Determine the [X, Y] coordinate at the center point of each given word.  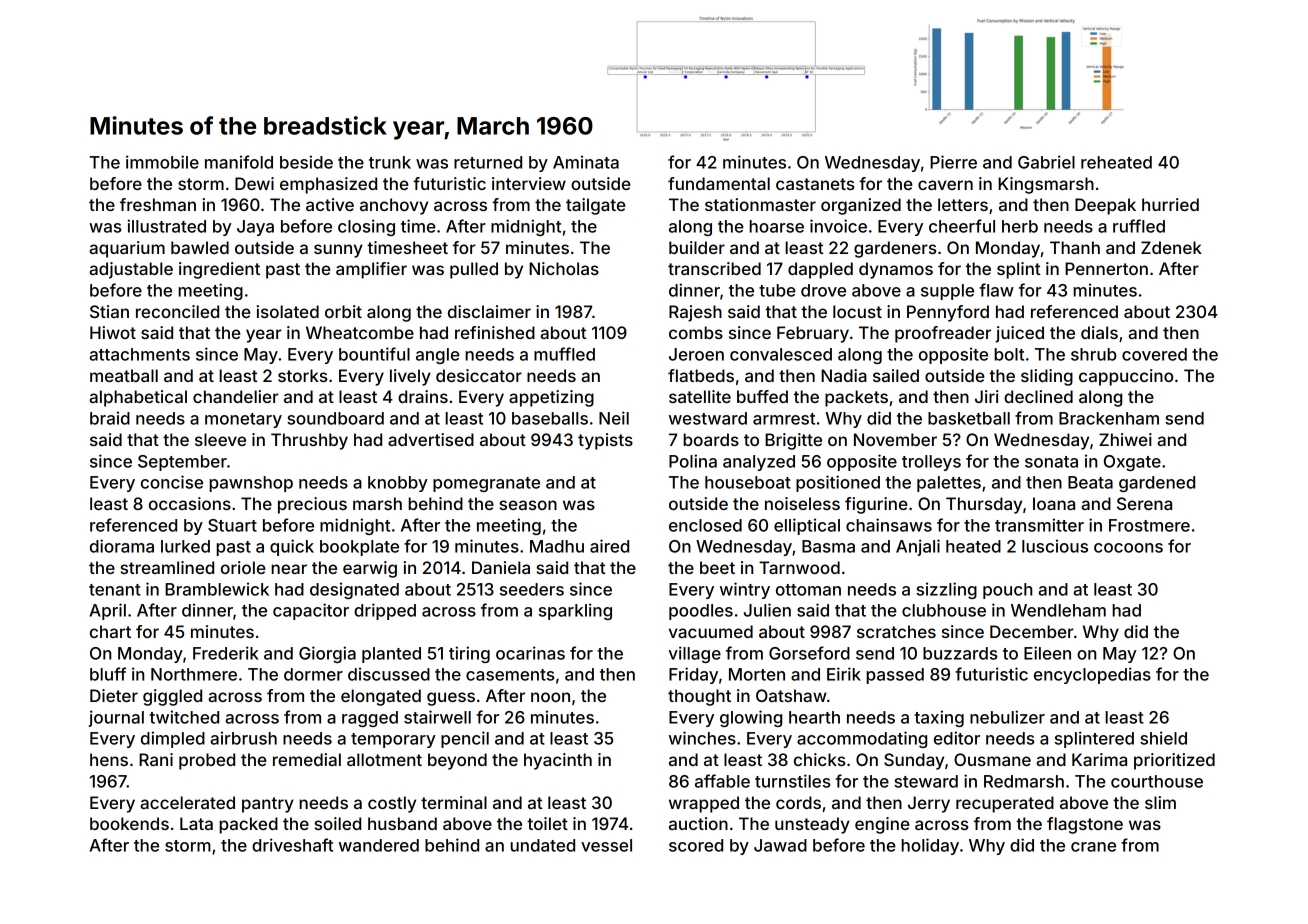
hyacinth [558, 761]
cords [798, 802]
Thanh [1075, 247]
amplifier [371, 270]
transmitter [1039, 525]
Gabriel [1046, 162]
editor [957, 738]
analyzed [759, 463]
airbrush [243, 738]
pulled [474, 270]
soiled [338, 823]
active [330, 204]
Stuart [232, 525]
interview [529, 183]
